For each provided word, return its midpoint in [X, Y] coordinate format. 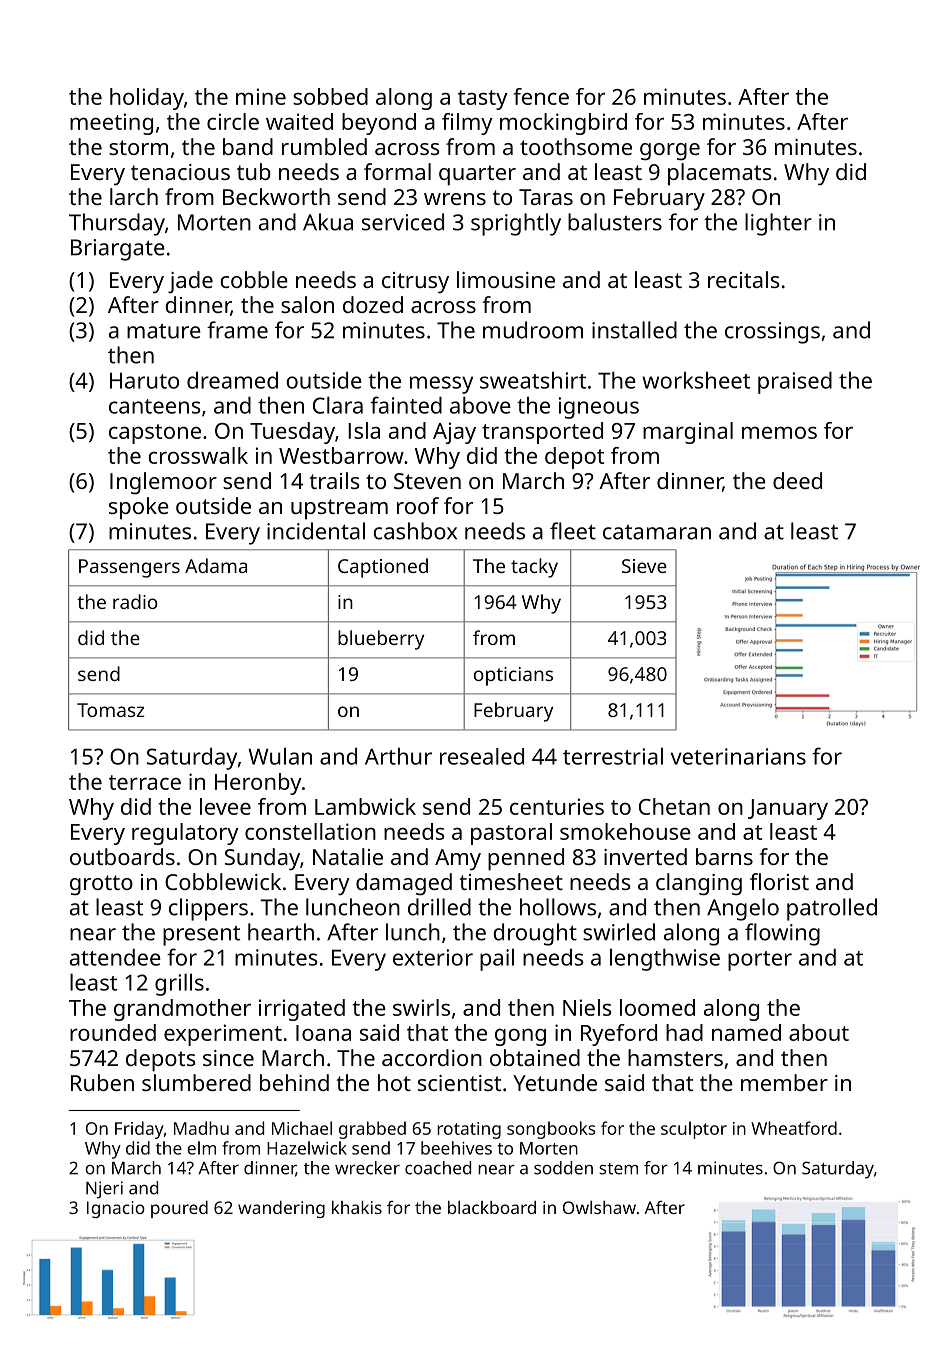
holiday [147, 99]
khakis [357, 1207]
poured [179, 1209]
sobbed [330, 96]
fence [541, 96]
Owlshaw [599, 1207]
